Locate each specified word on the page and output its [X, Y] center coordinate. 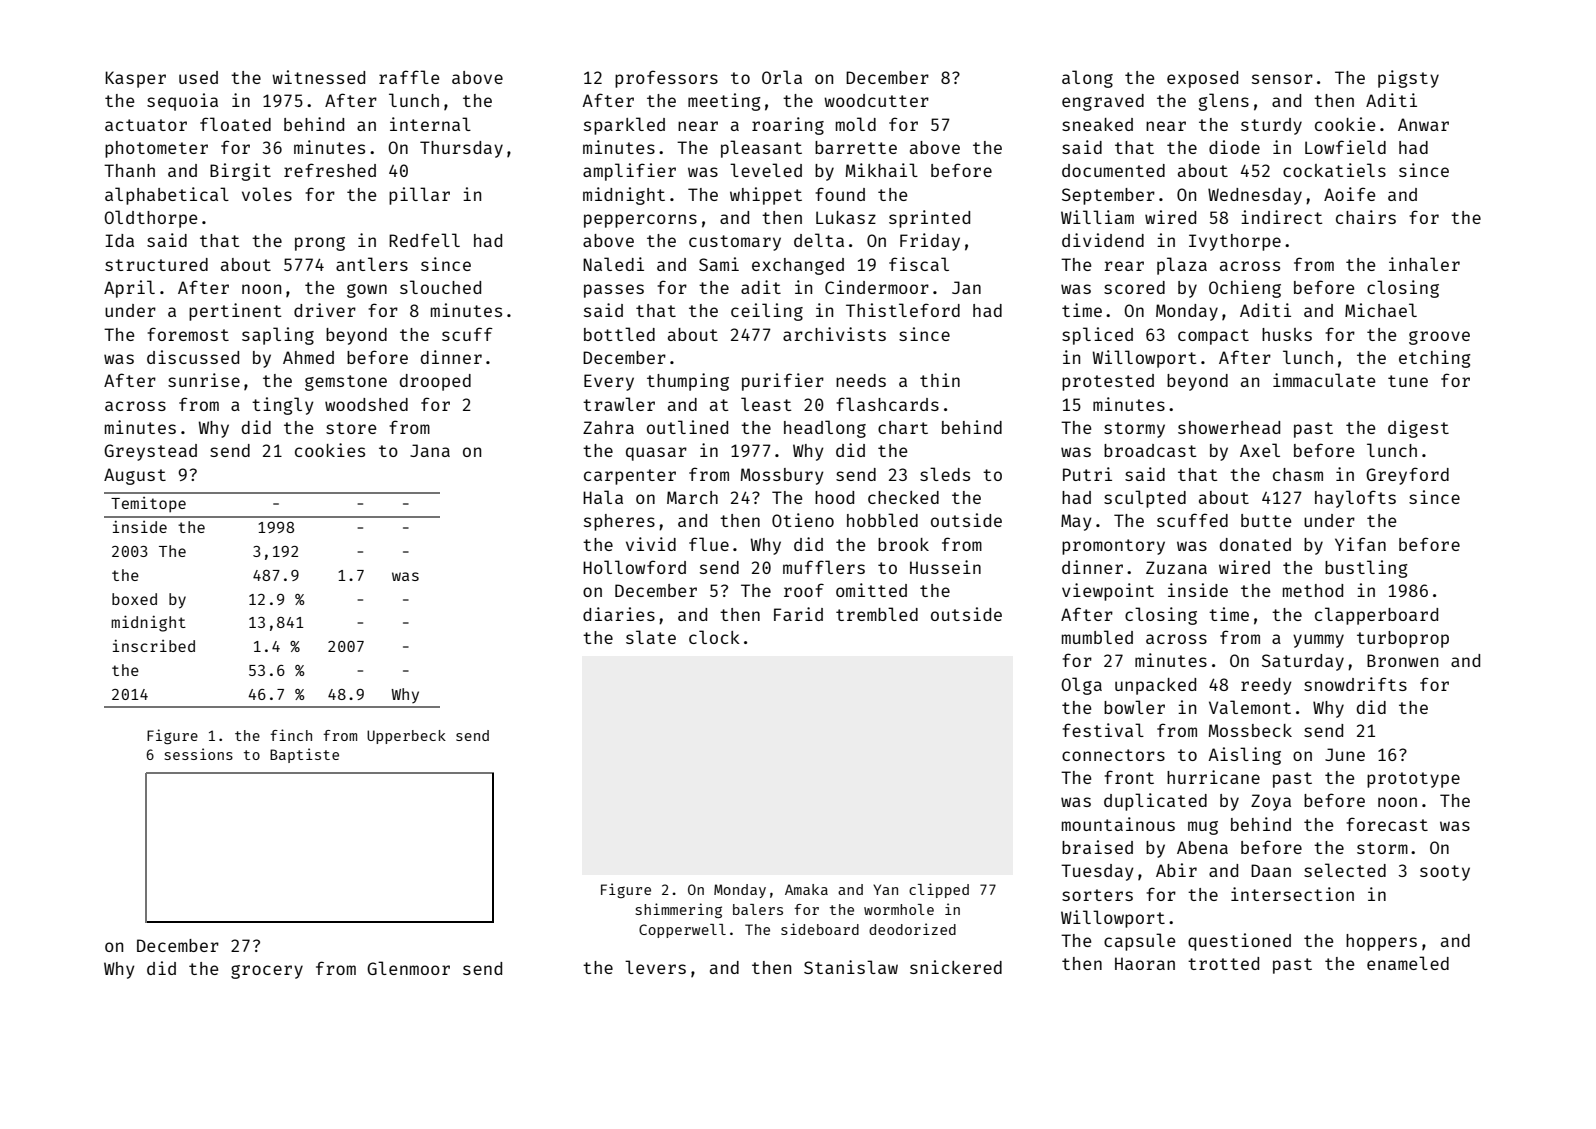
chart [903, 427]
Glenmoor [408, 968]
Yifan [1360, 544]
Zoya [1271, 802]
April [129, 289]
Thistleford [903, 310]
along [1087, 79]
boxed [134, 599]
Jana [430, 450]
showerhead [1229, 427]
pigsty [1408, 79]
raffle [409, 77]
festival [1103, 730]
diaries [619, 614]
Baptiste [304, 755]
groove [1439, 338]
